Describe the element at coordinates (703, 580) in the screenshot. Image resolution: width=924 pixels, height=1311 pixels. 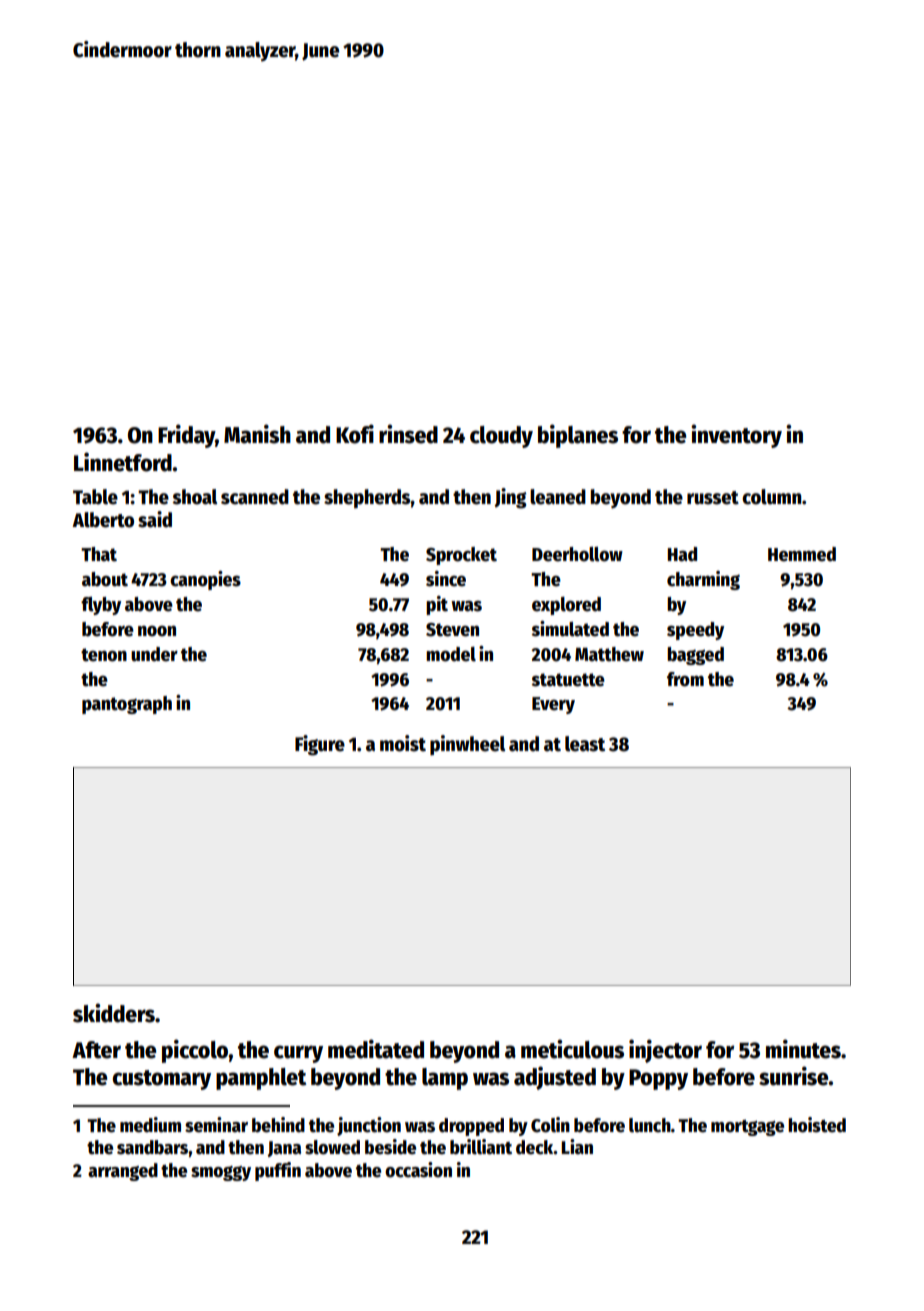
I see `charming` at that location.
